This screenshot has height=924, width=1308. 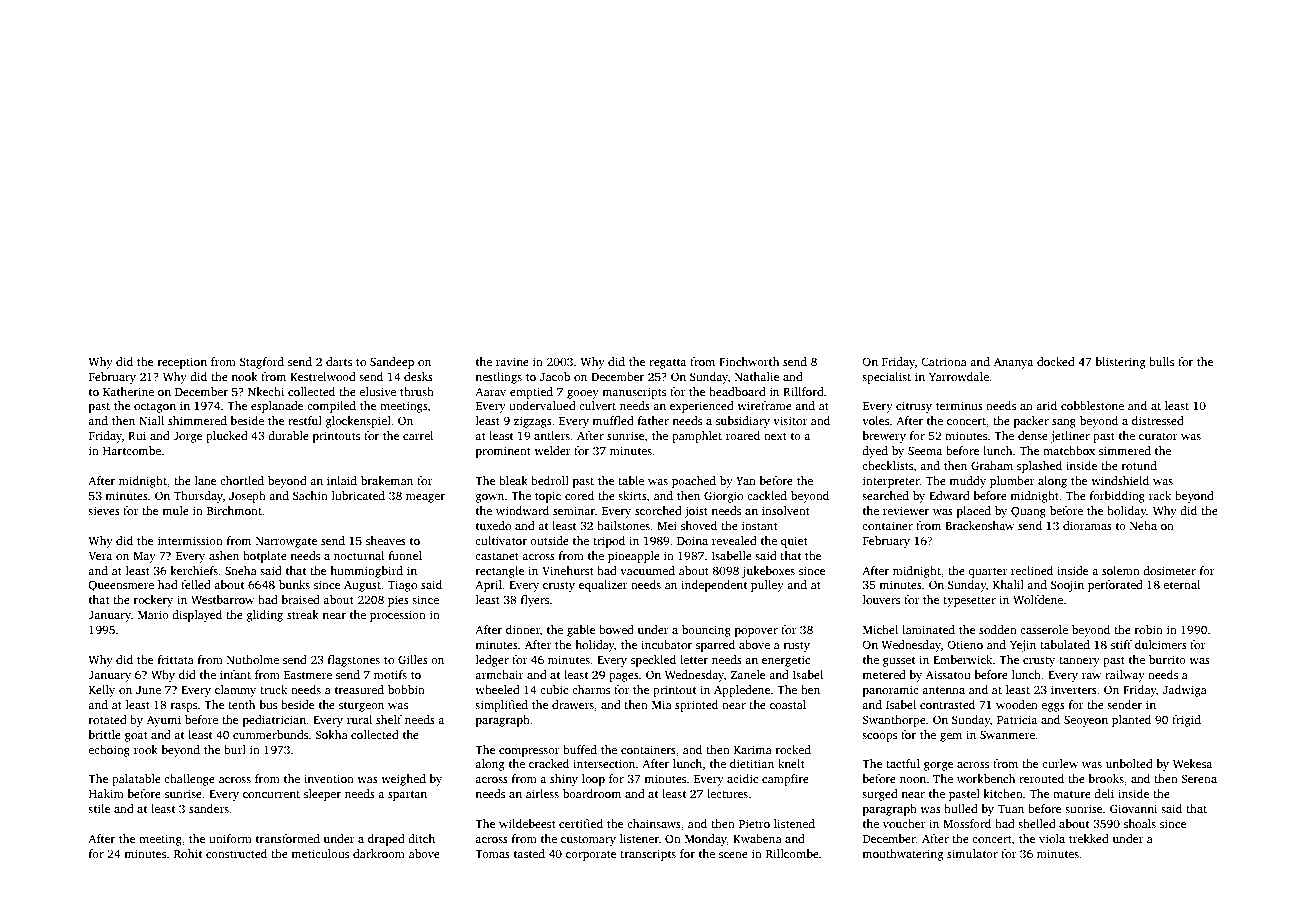 What do you see at coordinates (792, 853) in the screenshot?
I see `Rillcombe` at bounding box center [792, 853].
